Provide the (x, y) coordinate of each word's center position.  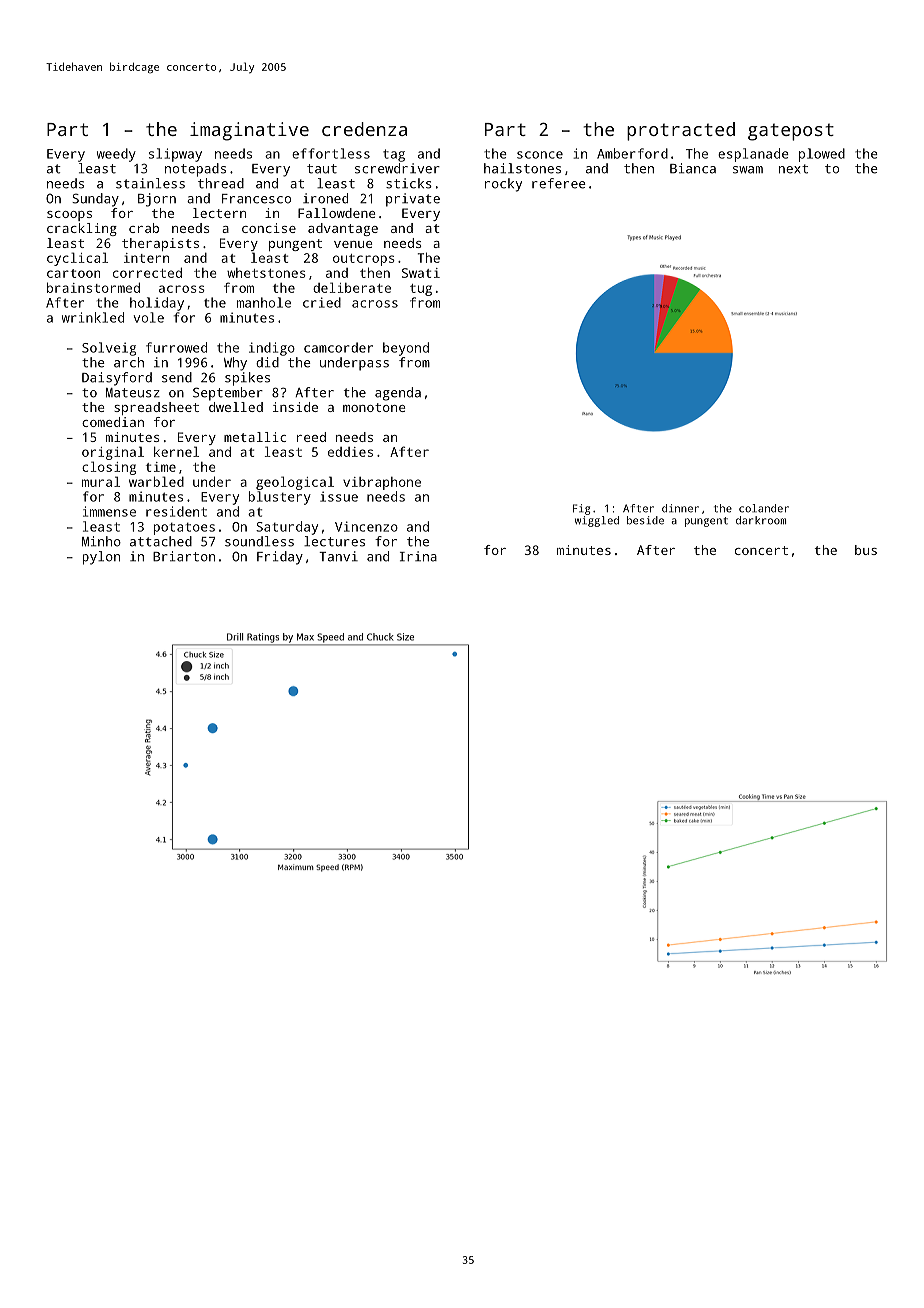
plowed (822, 155)
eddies (350, 452)
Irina (418, 556)
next (793, 169)
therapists (160, 244)
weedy (116, 155)
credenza (364, 129)
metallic (255, 437)
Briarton (184, 556)
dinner (680, 508)
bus (866, 550)
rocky (503, 185)
